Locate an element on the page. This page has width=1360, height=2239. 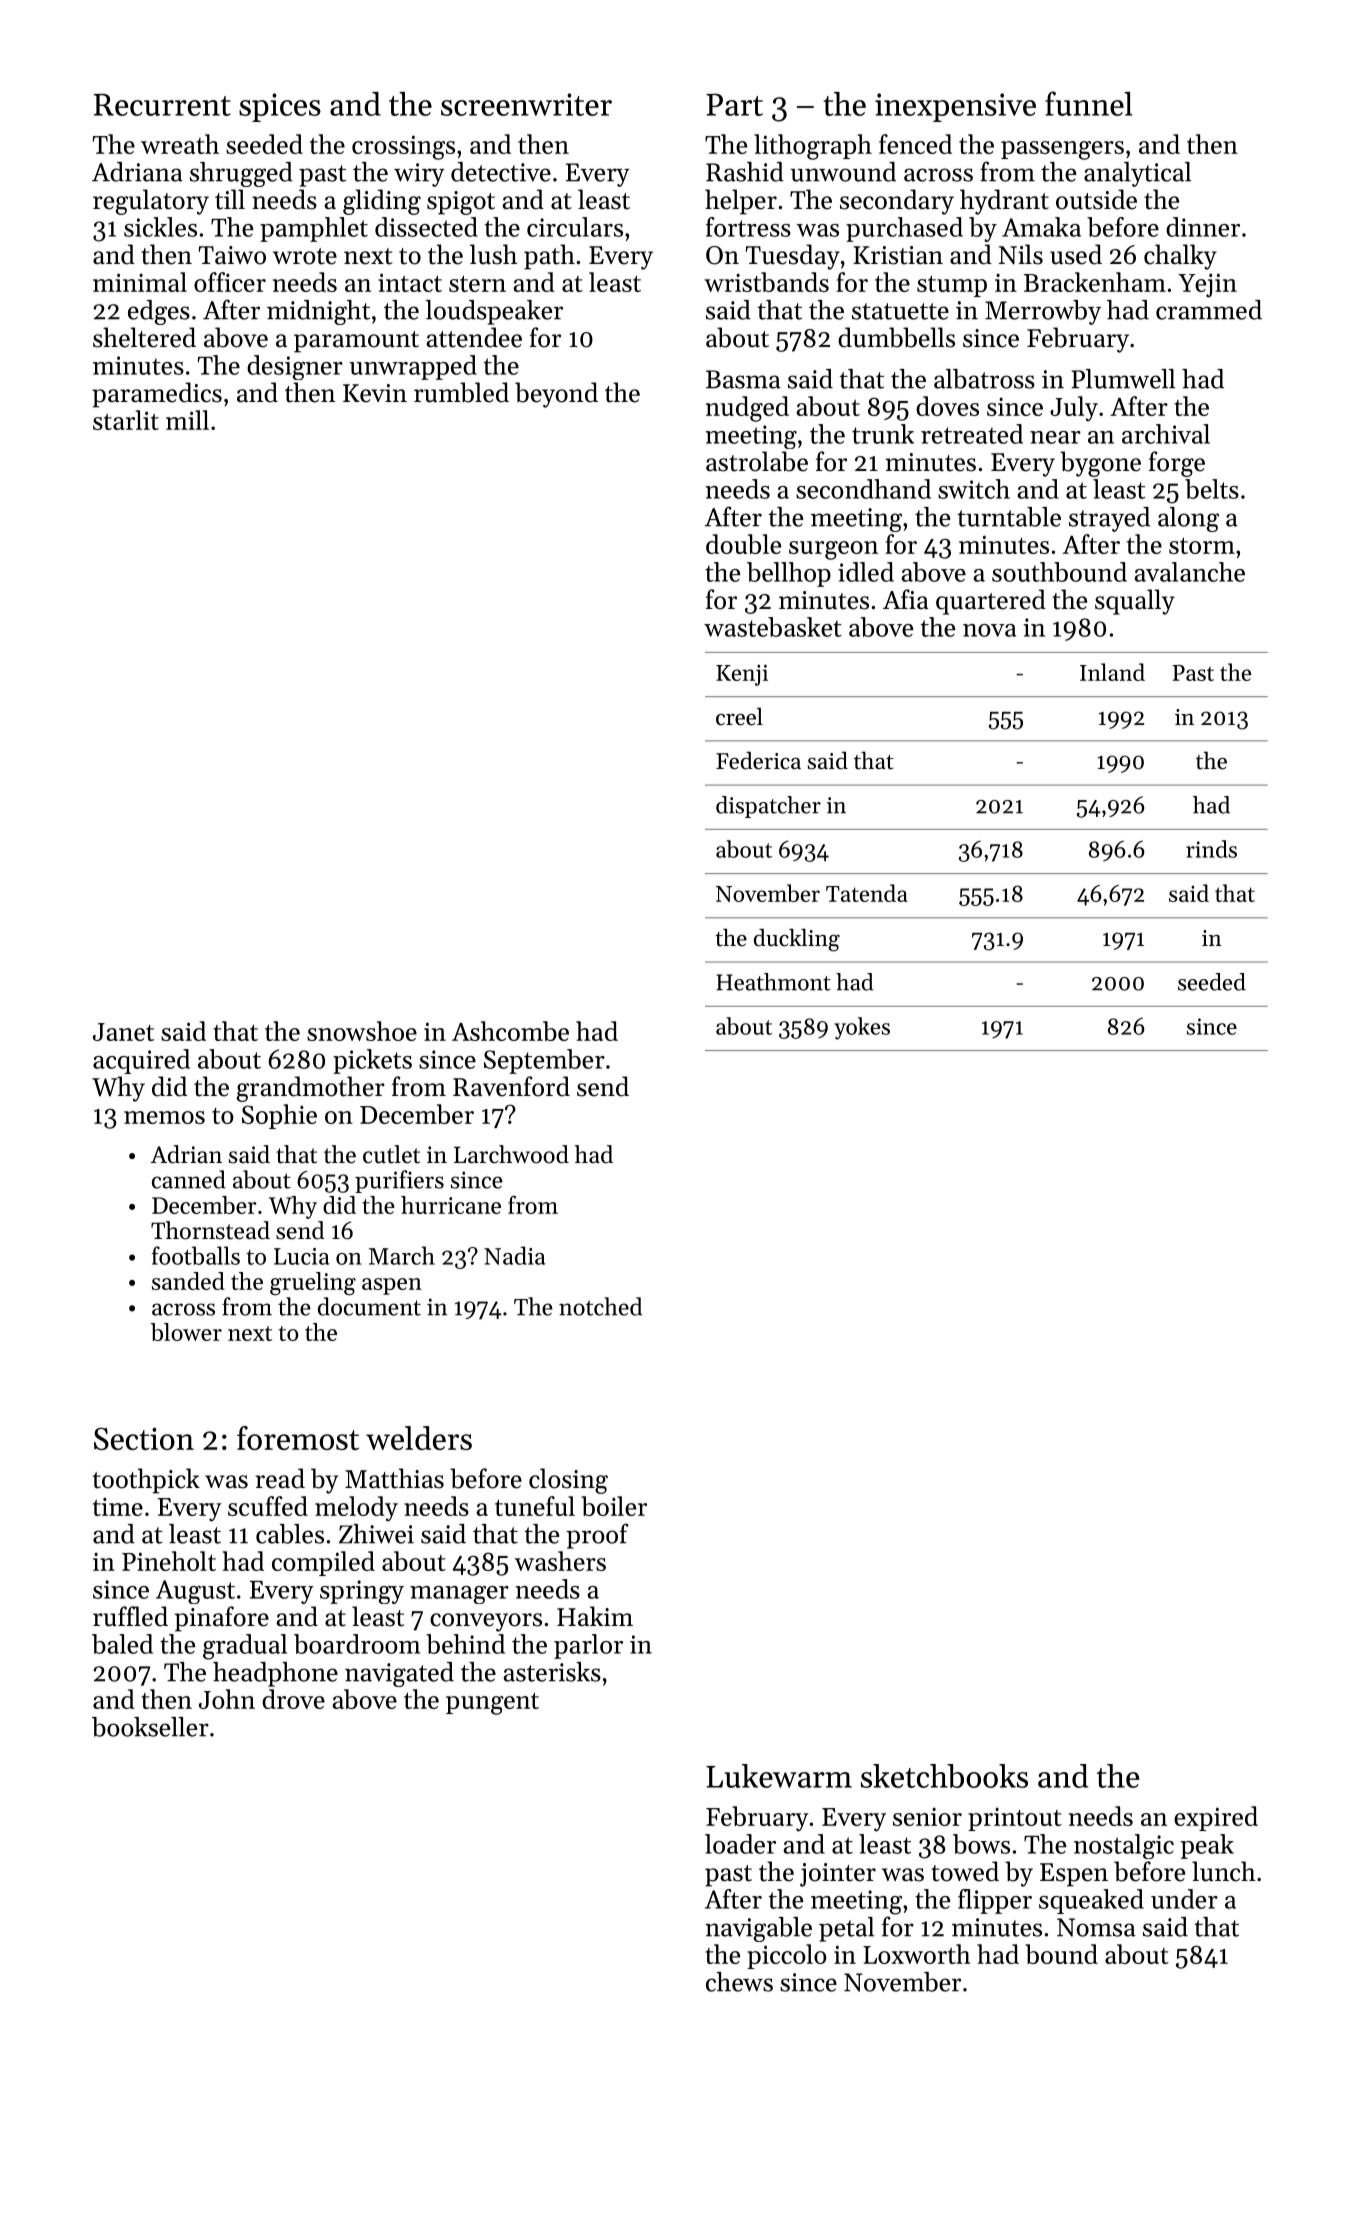
astrolabe is located at coordinates (757, 461).
